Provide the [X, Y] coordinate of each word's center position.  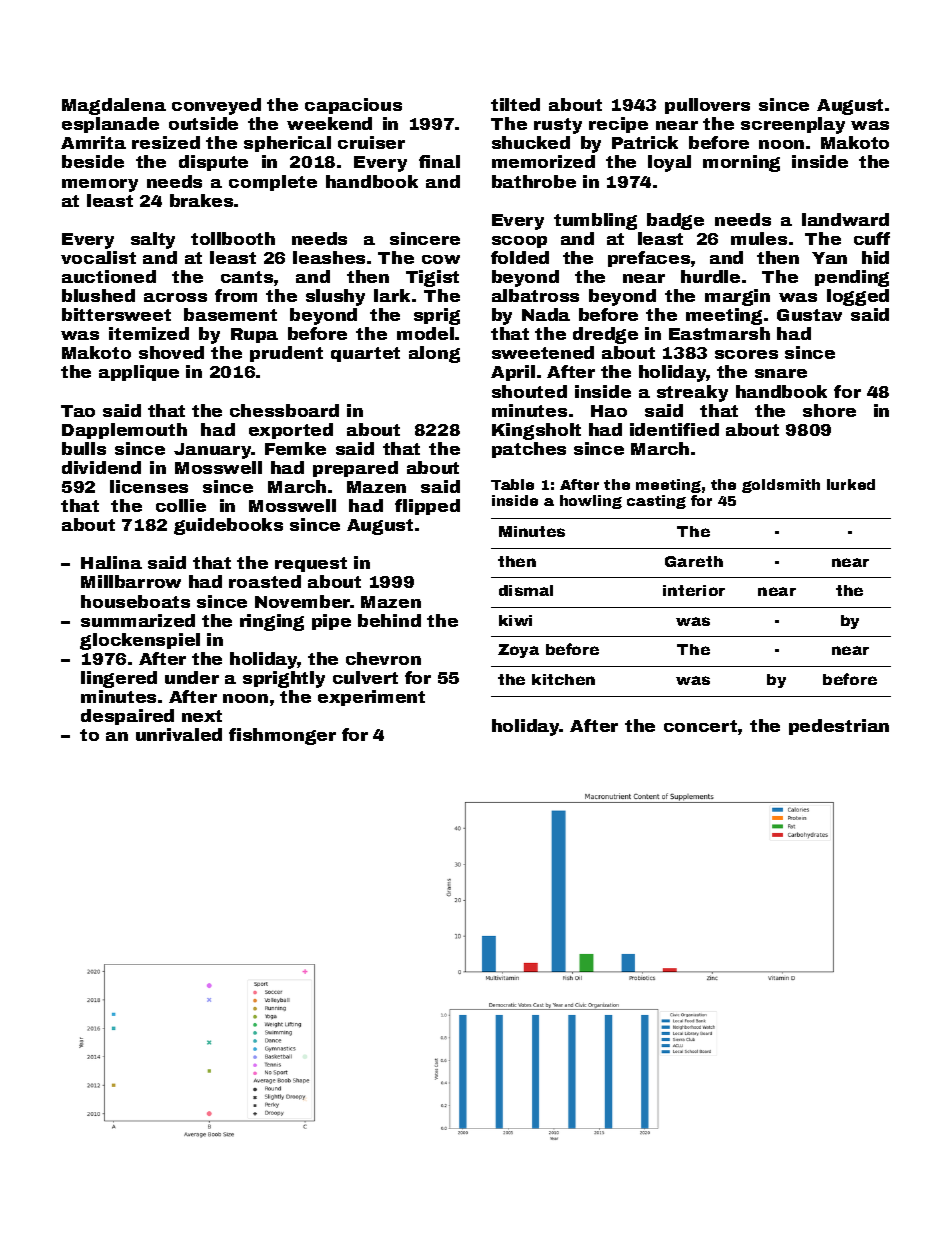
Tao [78, 411]
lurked [851, 484]
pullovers [707, 106]
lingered [119, 679]
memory [100, 185]
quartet [365, 354]
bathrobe [534, 181]
